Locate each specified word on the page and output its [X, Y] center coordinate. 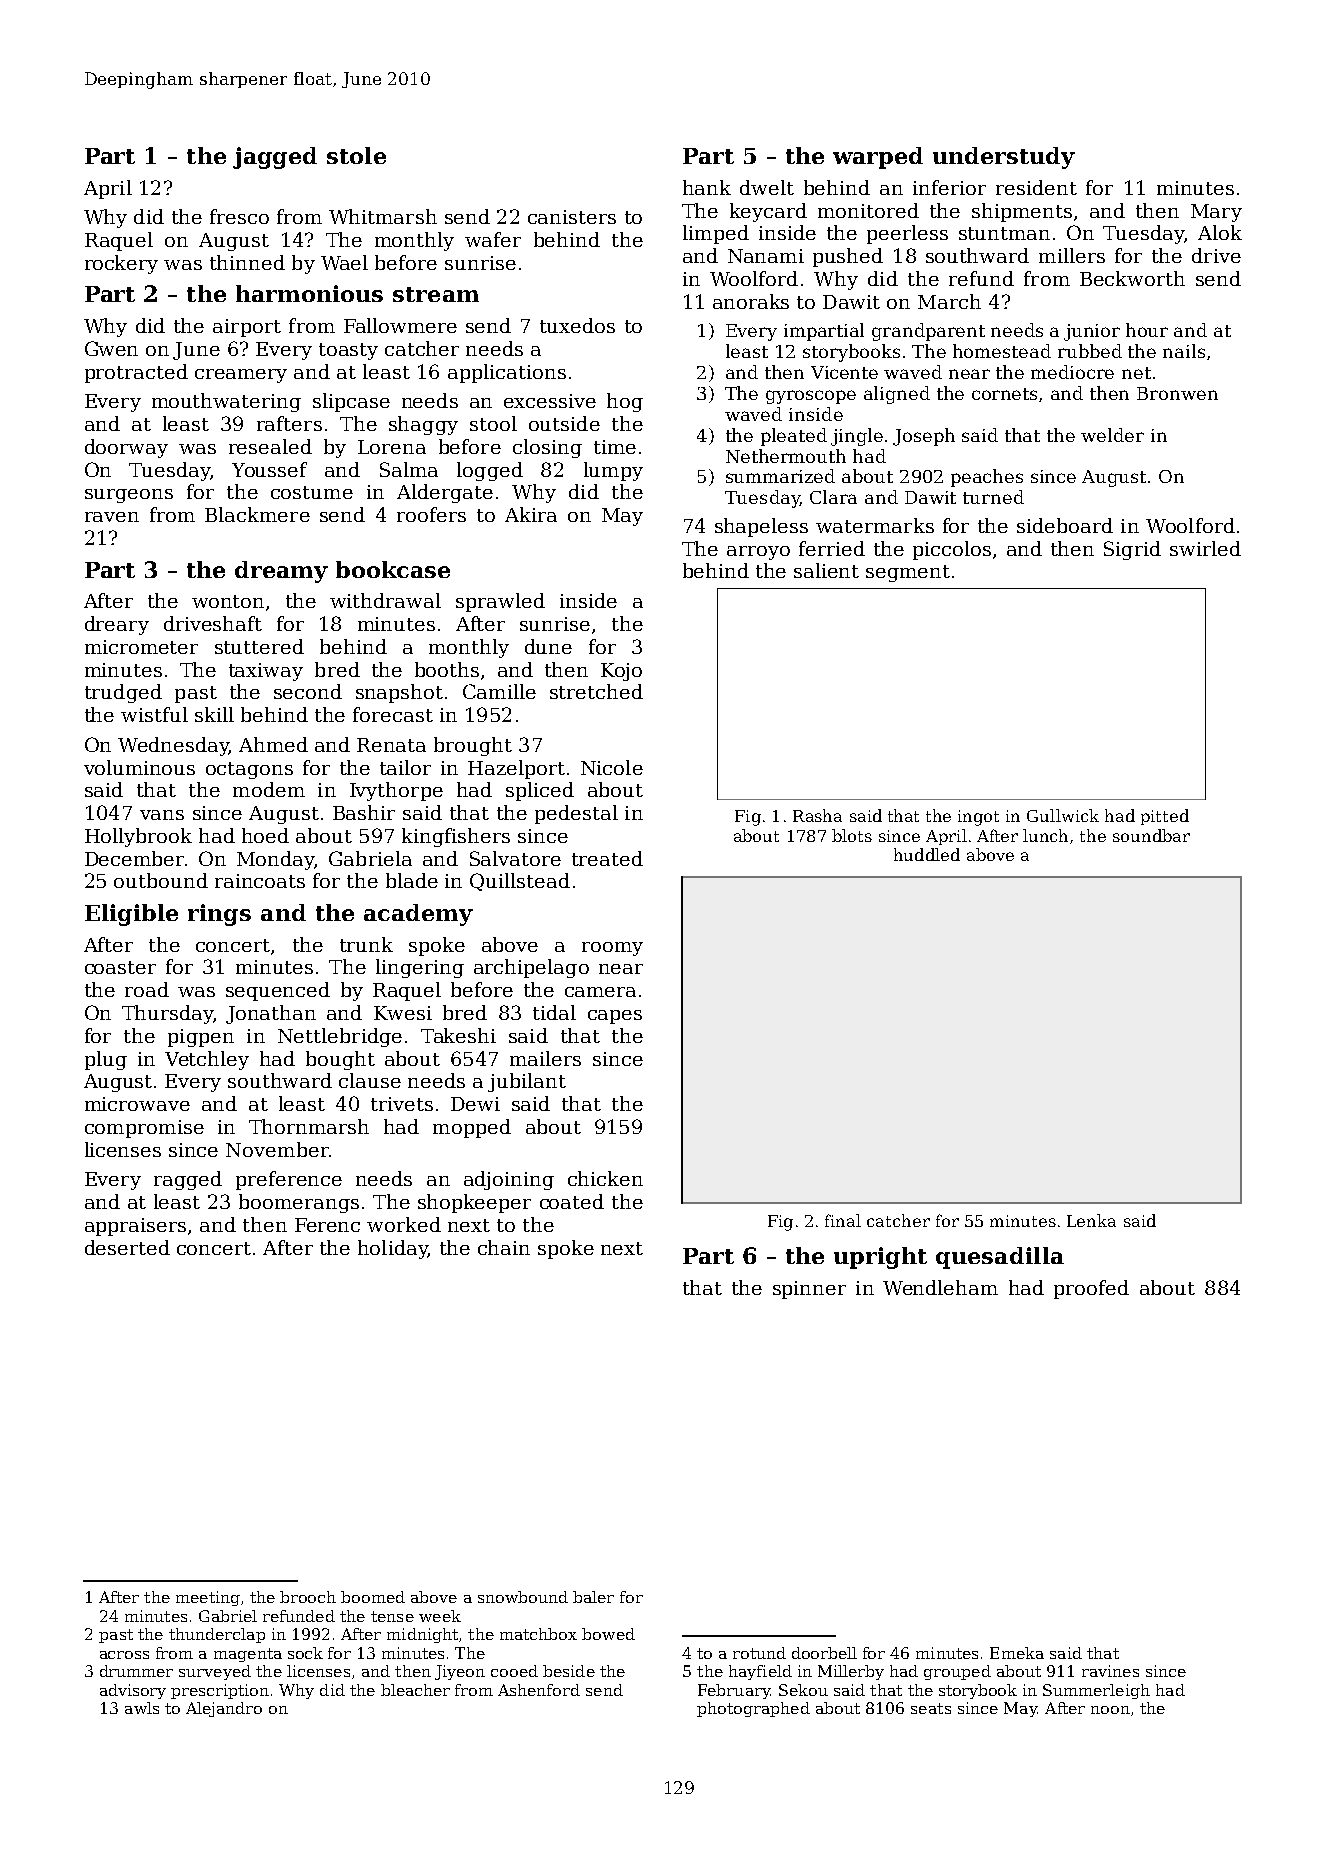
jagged [275, 158]
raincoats [260, 881]
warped [878, 158]
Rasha [817, 815]
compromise [144, 1129]
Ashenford [539, 1690]
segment [908, 573]
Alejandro [224, 1709]
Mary [1216, 213]
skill [214, 714]
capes [615, 1017]
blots [852, 835]
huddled [927, 854]
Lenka [1091, 1220]
